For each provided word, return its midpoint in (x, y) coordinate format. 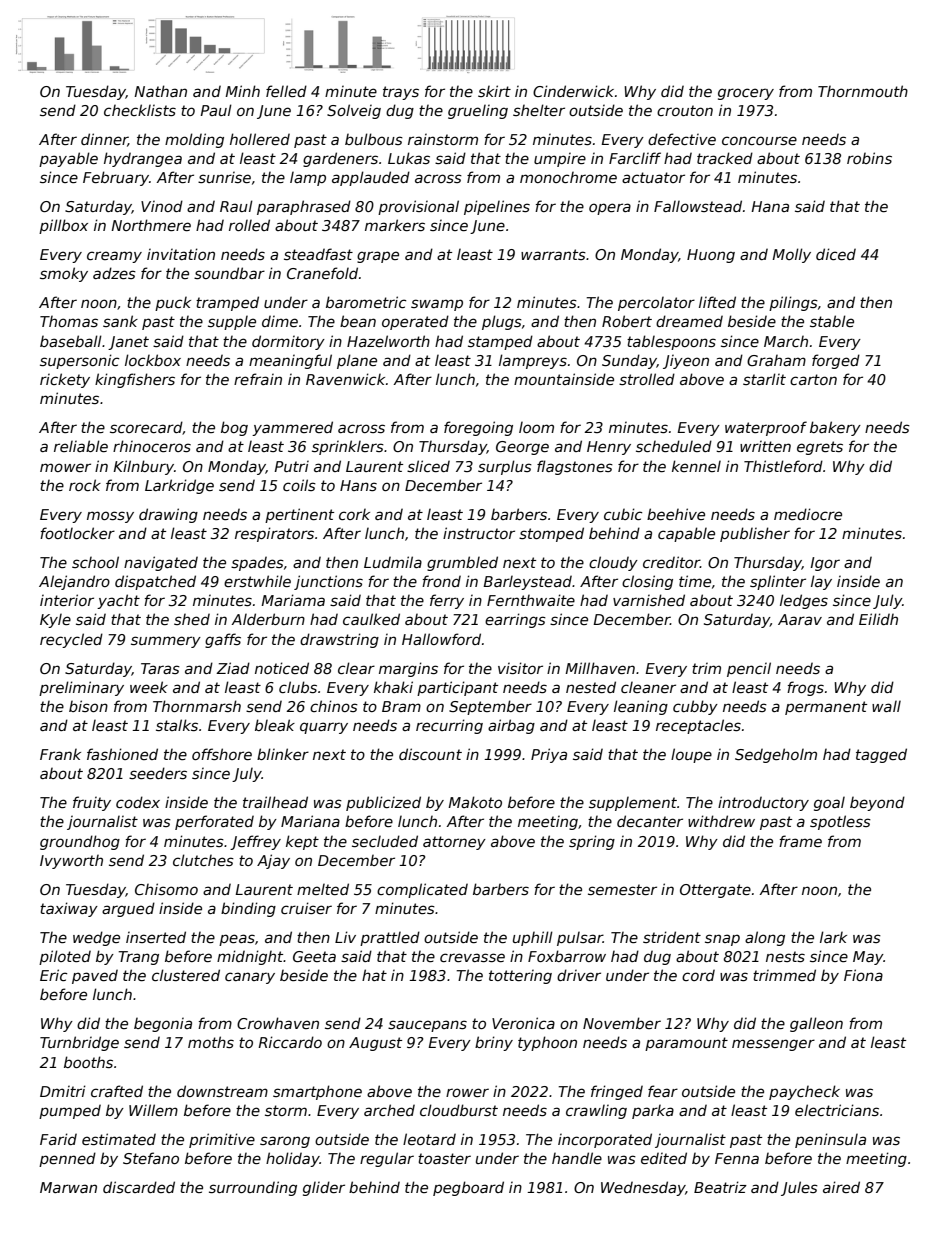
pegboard (468, 1188)
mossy (110, 517)
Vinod (162, 206)
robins (869, 158)
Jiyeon (686, 362)
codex (138, 802)
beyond (877, 803)
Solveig (354, 111)
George (522, 448)
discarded (139, 1187)
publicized (383, 803)
